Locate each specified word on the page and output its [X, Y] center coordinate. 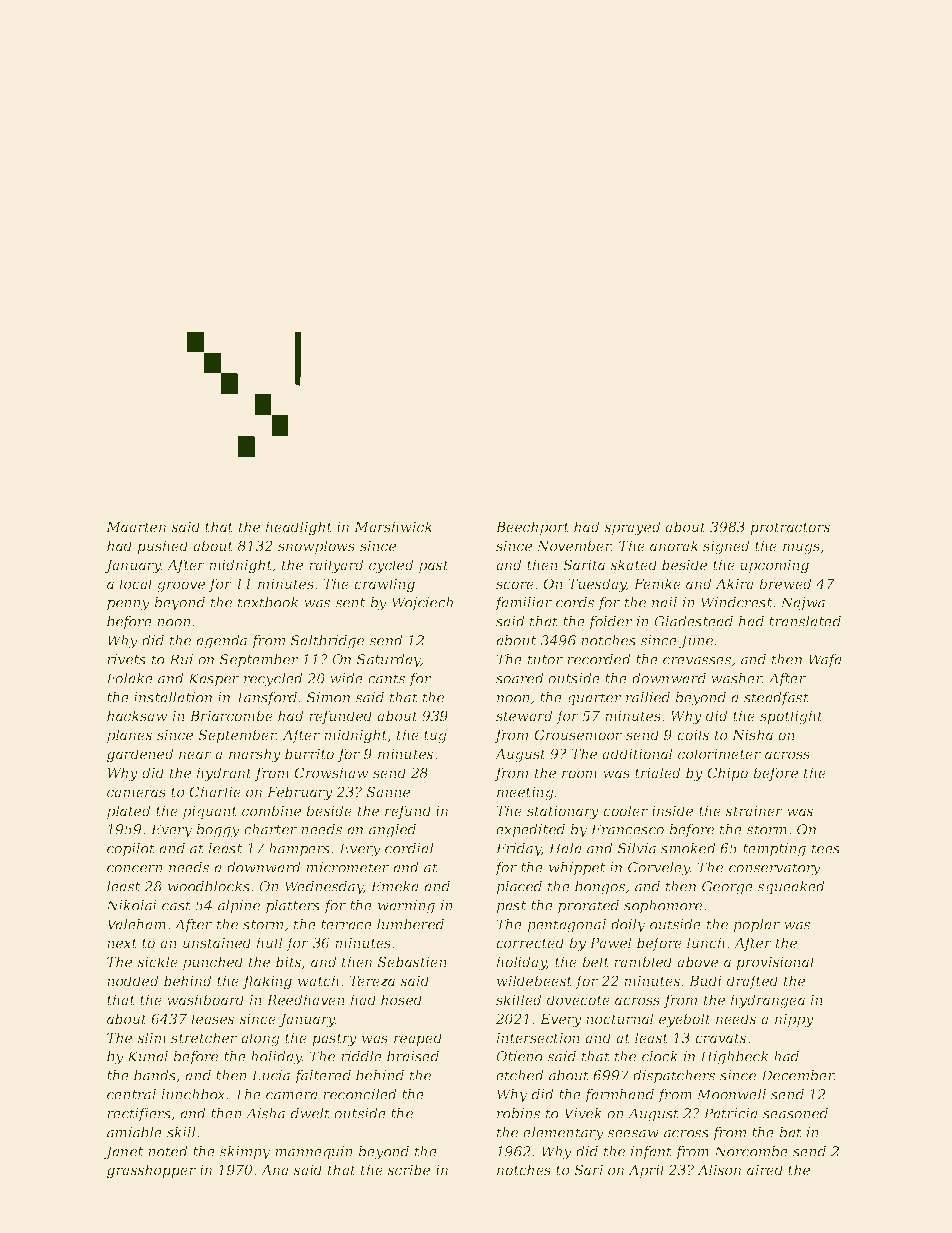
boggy [218, 831]
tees [826, 849]
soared [519, 678]
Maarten [136, 527]
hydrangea [768, 1001]
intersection [538, 1038]
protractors [790, 528]
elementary [563, 1134]
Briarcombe [231, 715]
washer [737, 678]
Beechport [532, 528]
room [579, 774]
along [260, 1039]
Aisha [265, 1113]
